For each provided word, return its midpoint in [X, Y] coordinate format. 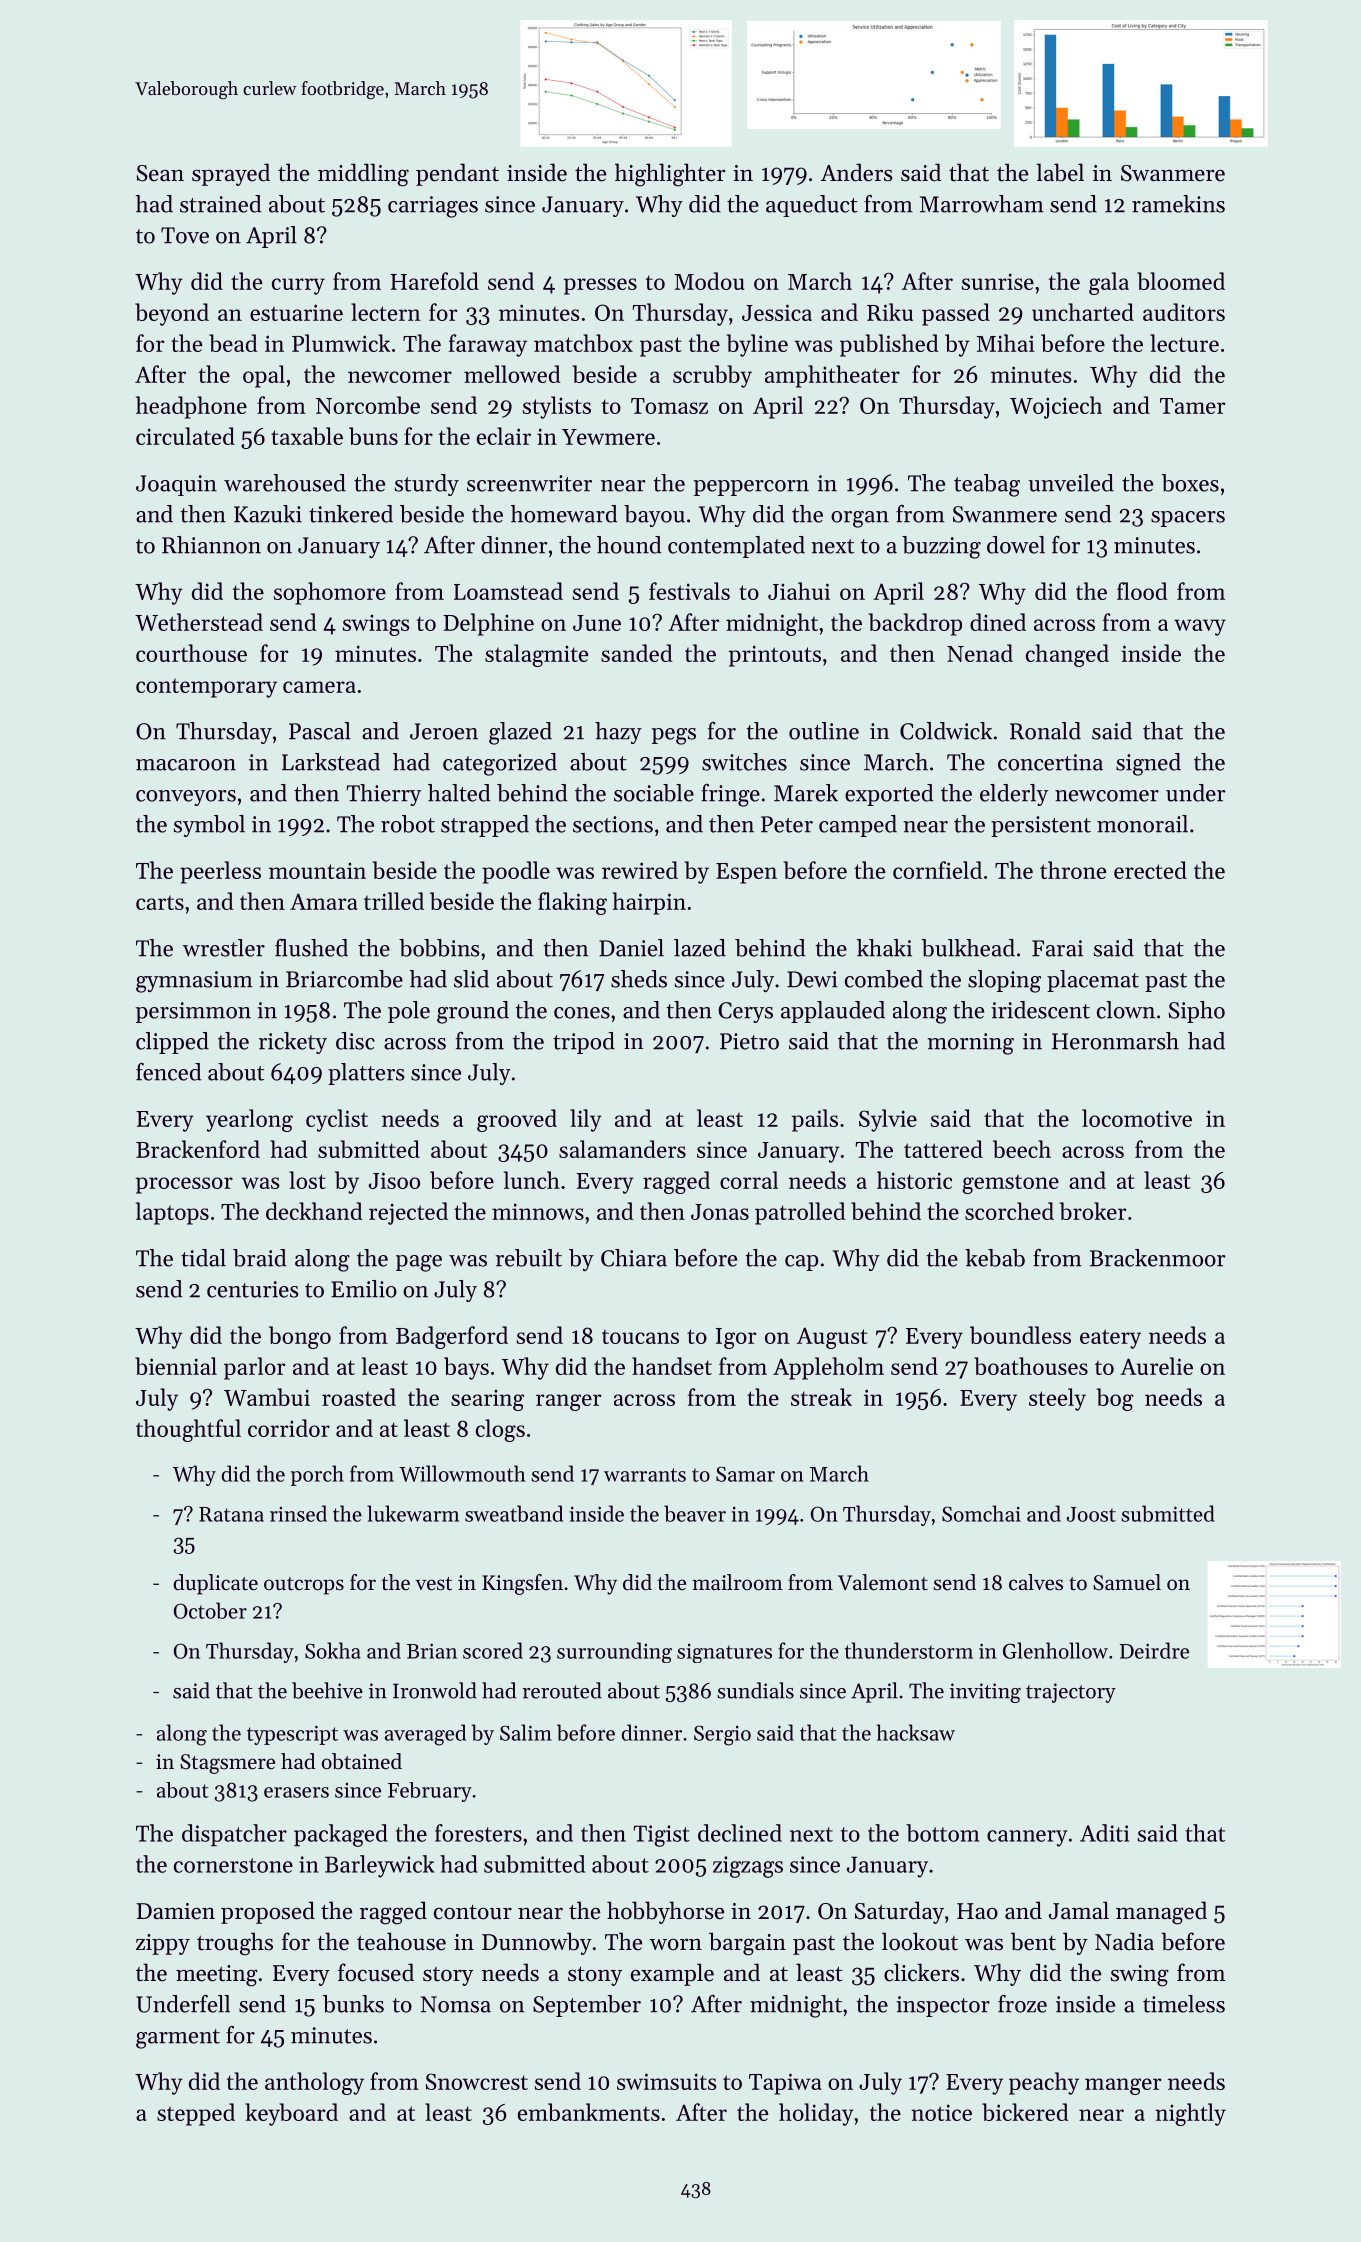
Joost [1091, 1514]
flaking [572, 903]
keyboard [291, 2114]
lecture [1184, 343]
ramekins [1178, 204]
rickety [293, 1043]
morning [970, 1044]
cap [801, 1263]
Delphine [488, 624]
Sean [160, 173]
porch [317, 1475]
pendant [457, 174]
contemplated [736, 547]
